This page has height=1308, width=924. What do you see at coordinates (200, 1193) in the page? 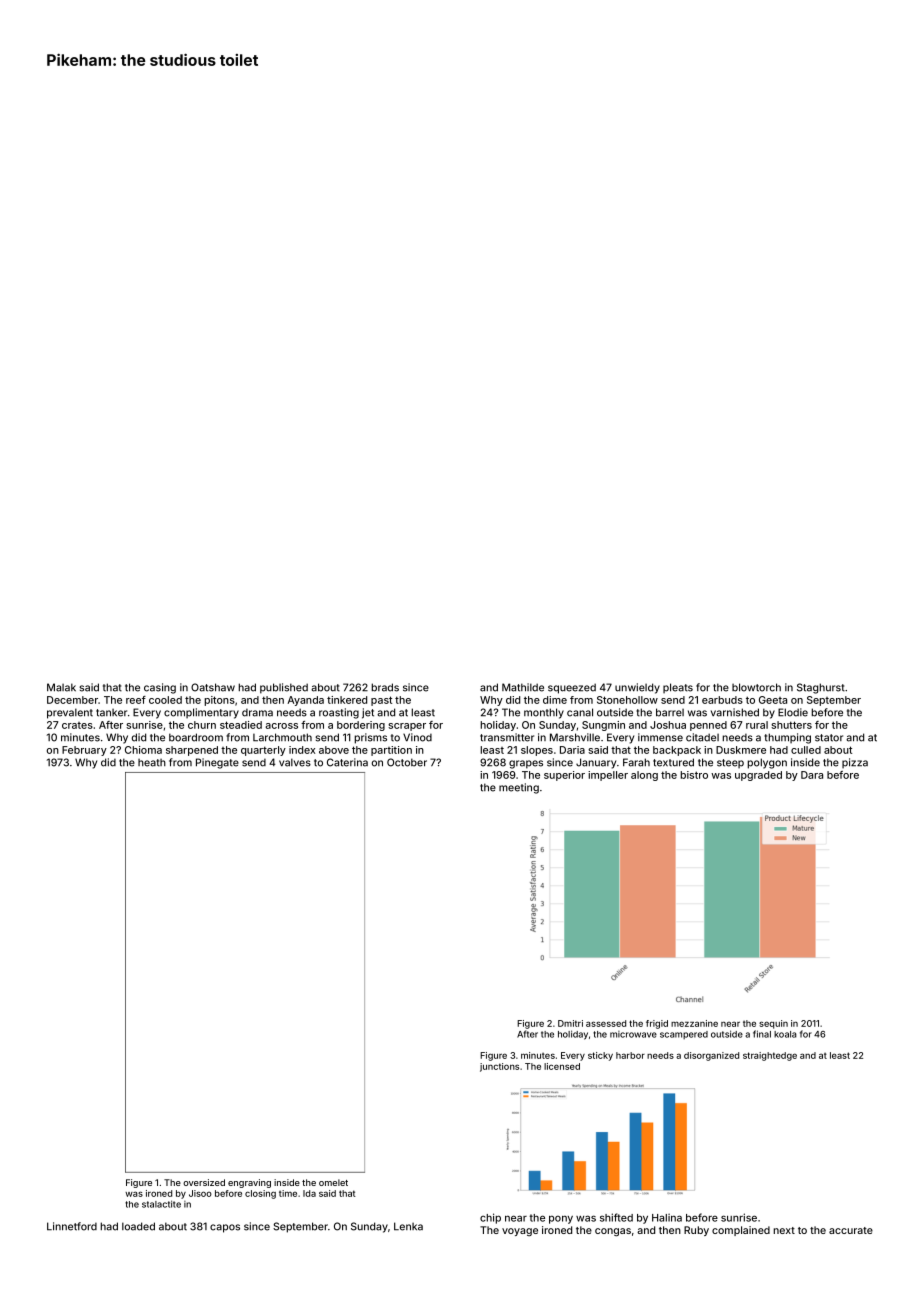
I see `Jisoo` at bounding box center [200, 1193].
